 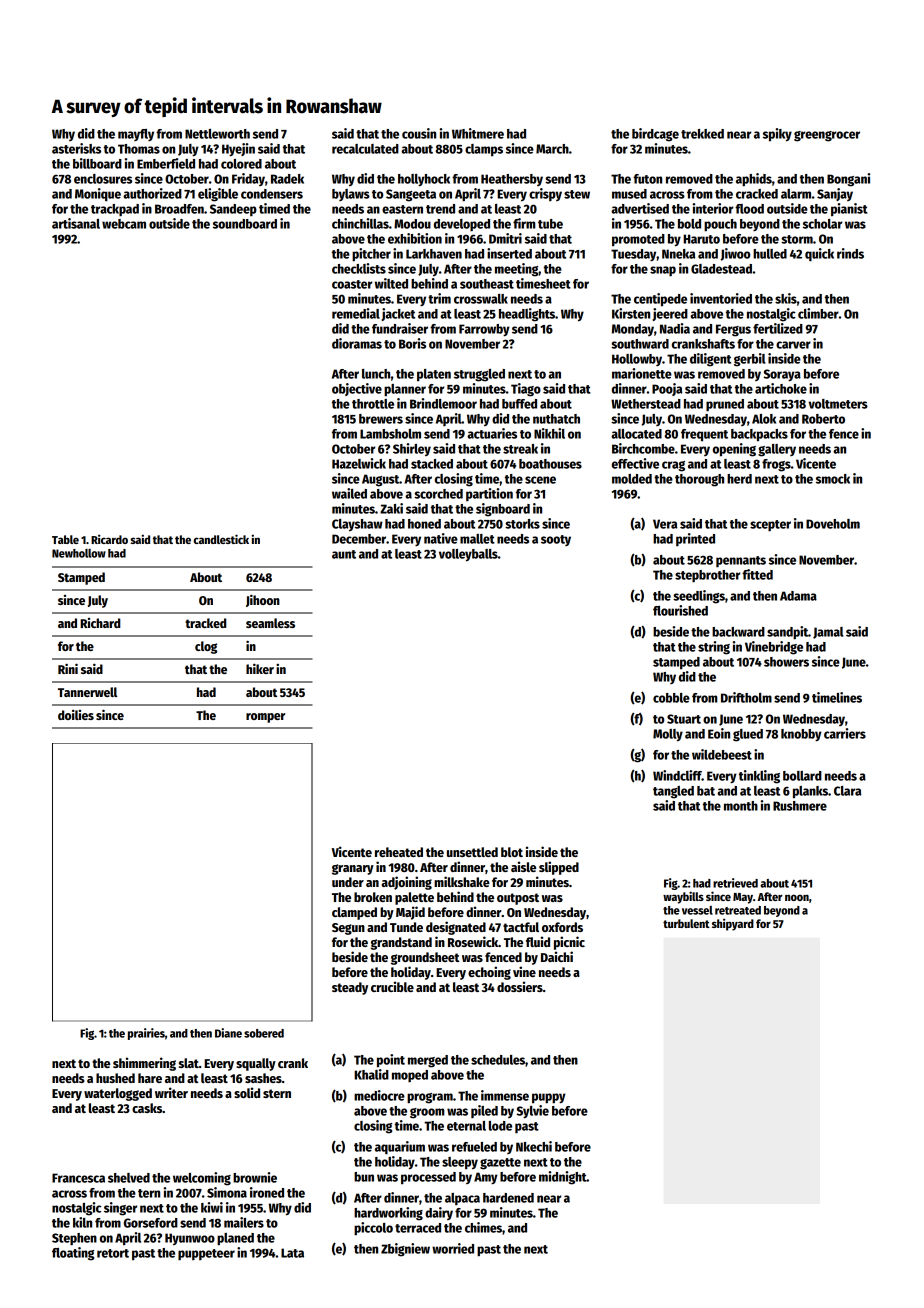 What do you see at coordinates (699, 480) in the screenshot?
I see `thorough` at bounding box center [699, 480].
